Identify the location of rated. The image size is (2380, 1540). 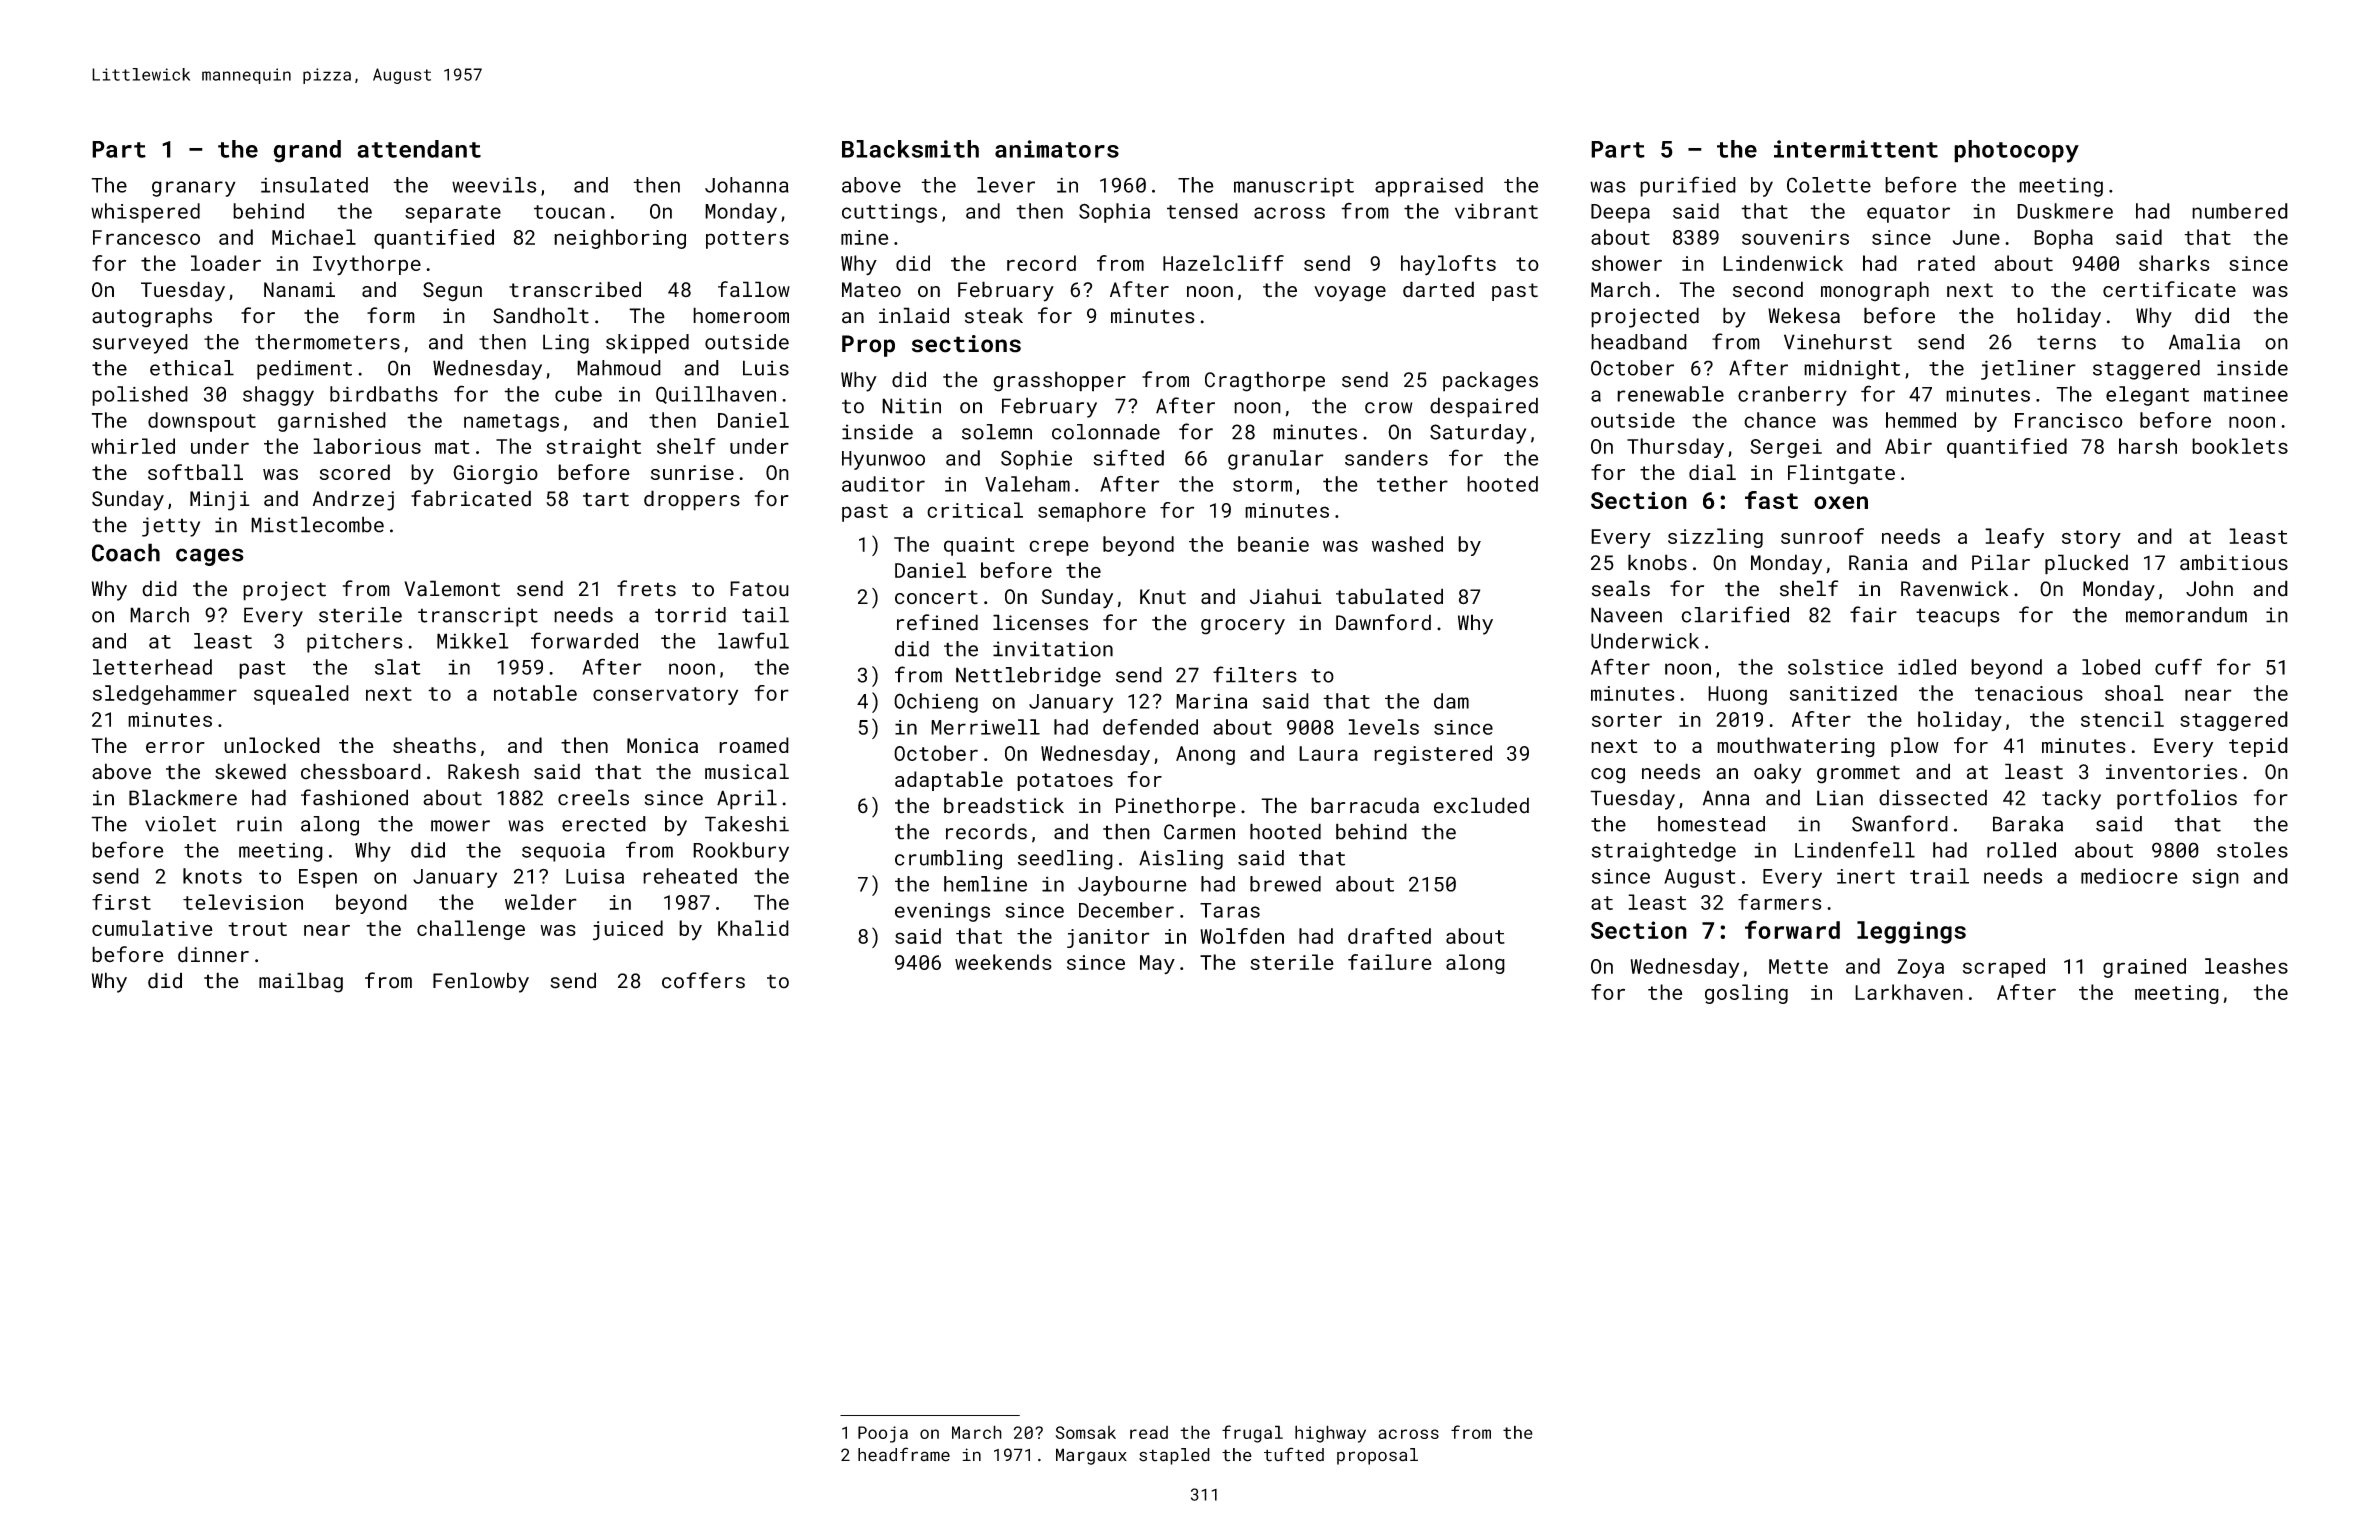
(1946, 263).
